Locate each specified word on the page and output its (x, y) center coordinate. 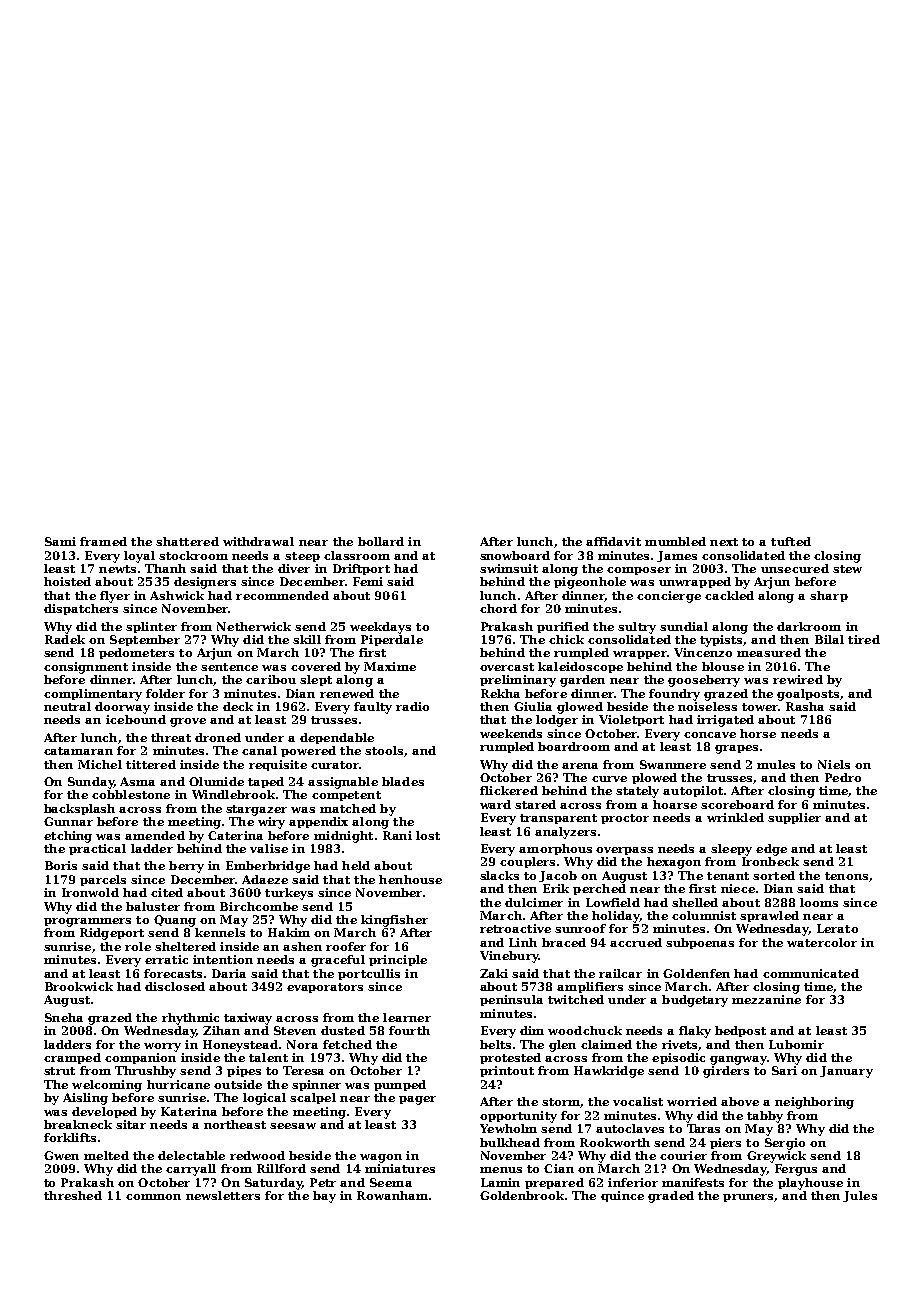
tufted (791, 541)
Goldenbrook (522, 1195)
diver (294, 568)
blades (403, 781)
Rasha (805, 706)
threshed (73, 1195)
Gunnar (68, 821)
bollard (381, 541)
